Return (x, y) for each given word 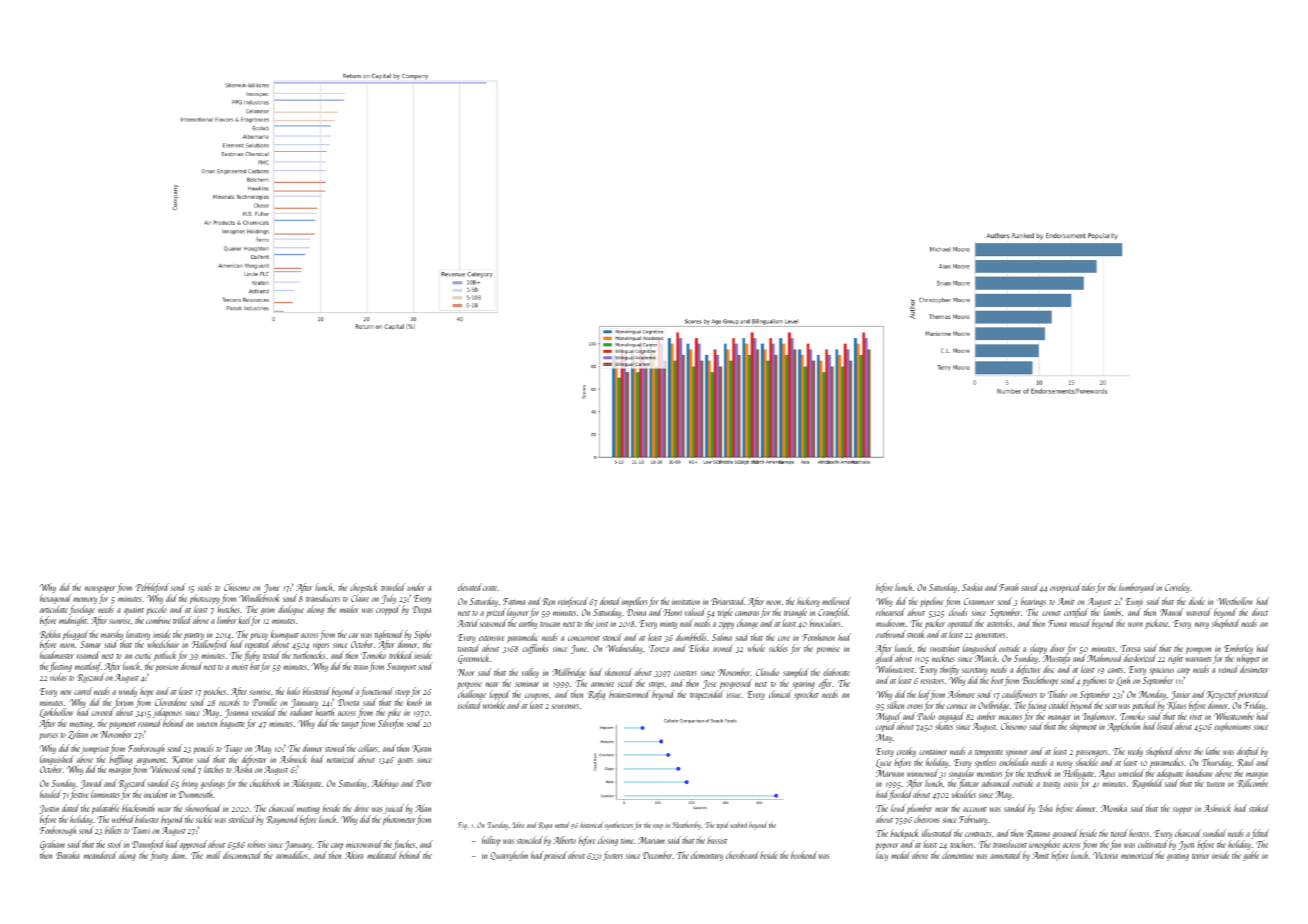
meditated (382, 855)
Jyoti (1186, 845)
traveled (393, 587)
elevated (470, 587)
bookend (804, 855)
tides (1088, 587)
